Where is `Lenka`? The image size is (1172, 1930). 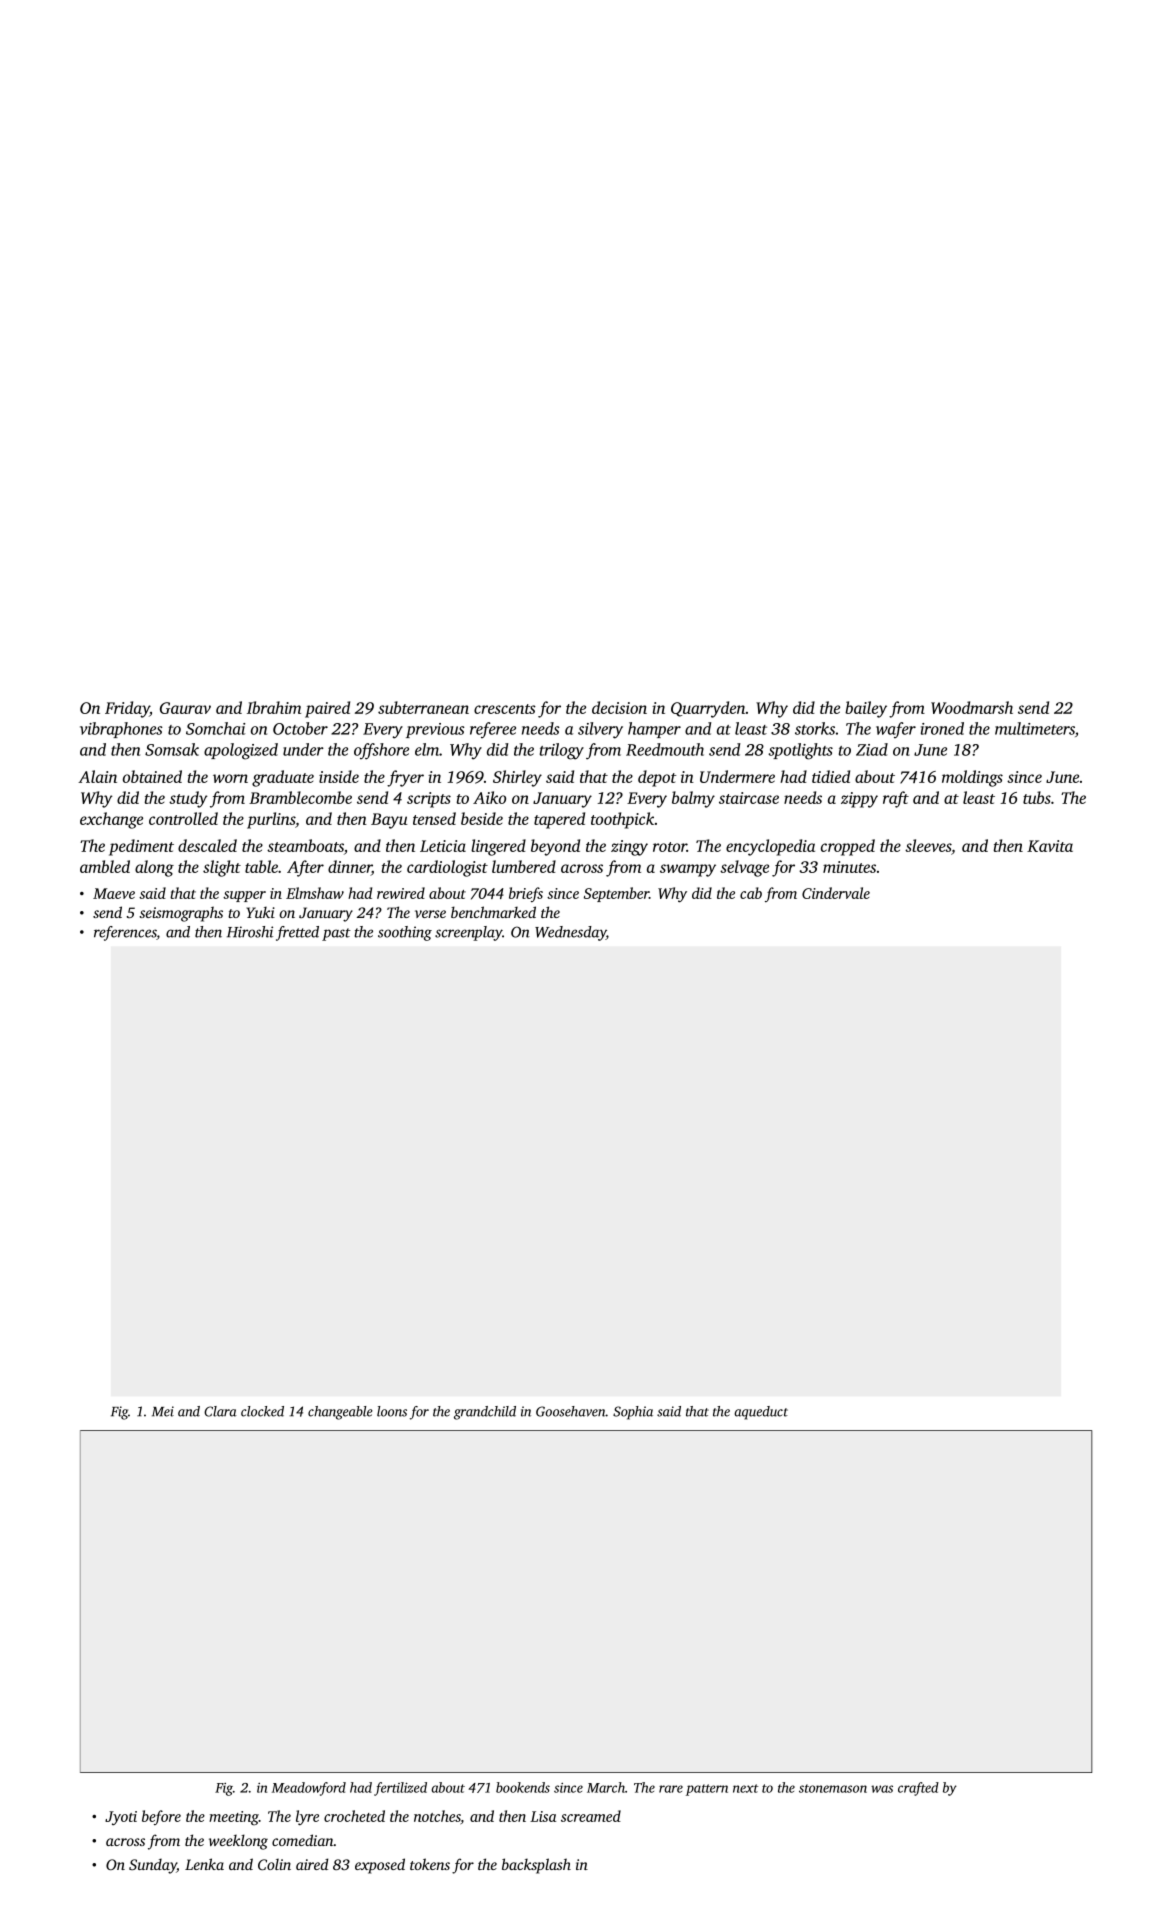
Lenka is located at coordinates (204, 1864).
